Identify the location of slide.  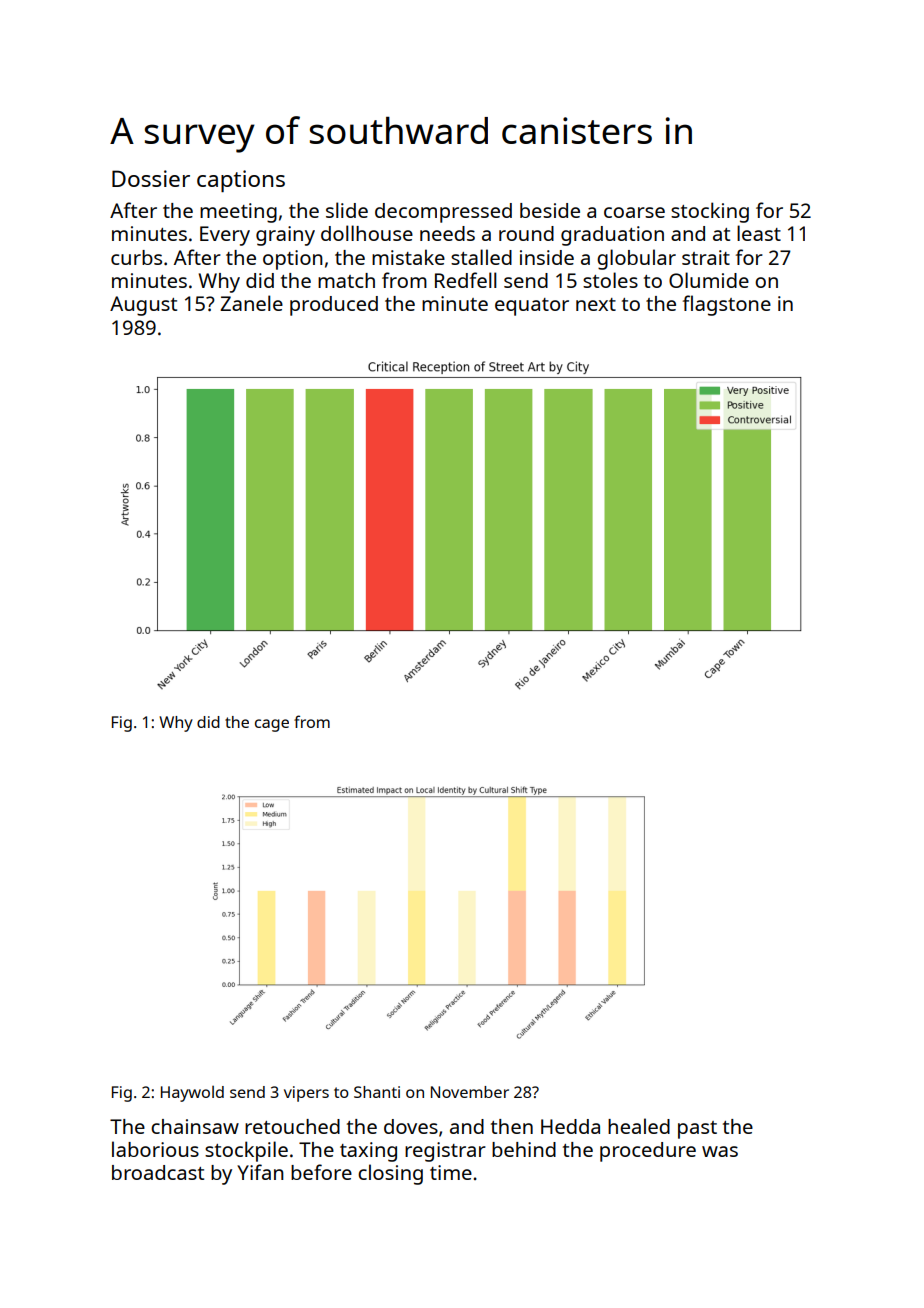
(347, 210).
